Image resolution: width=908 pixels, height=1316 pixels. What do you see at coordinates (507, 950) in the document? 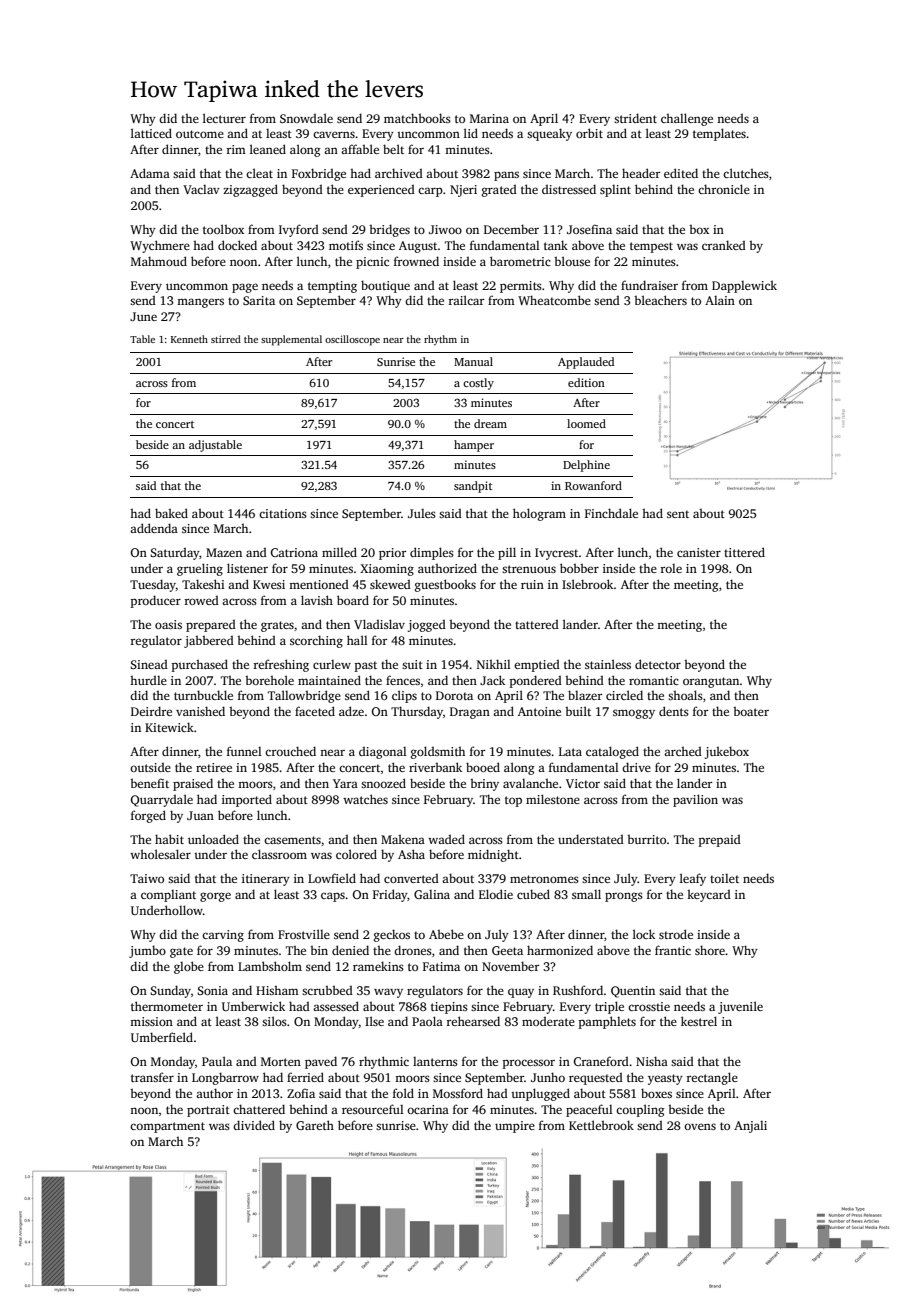
I see `Geeta` at bounding box center [507, 950].
